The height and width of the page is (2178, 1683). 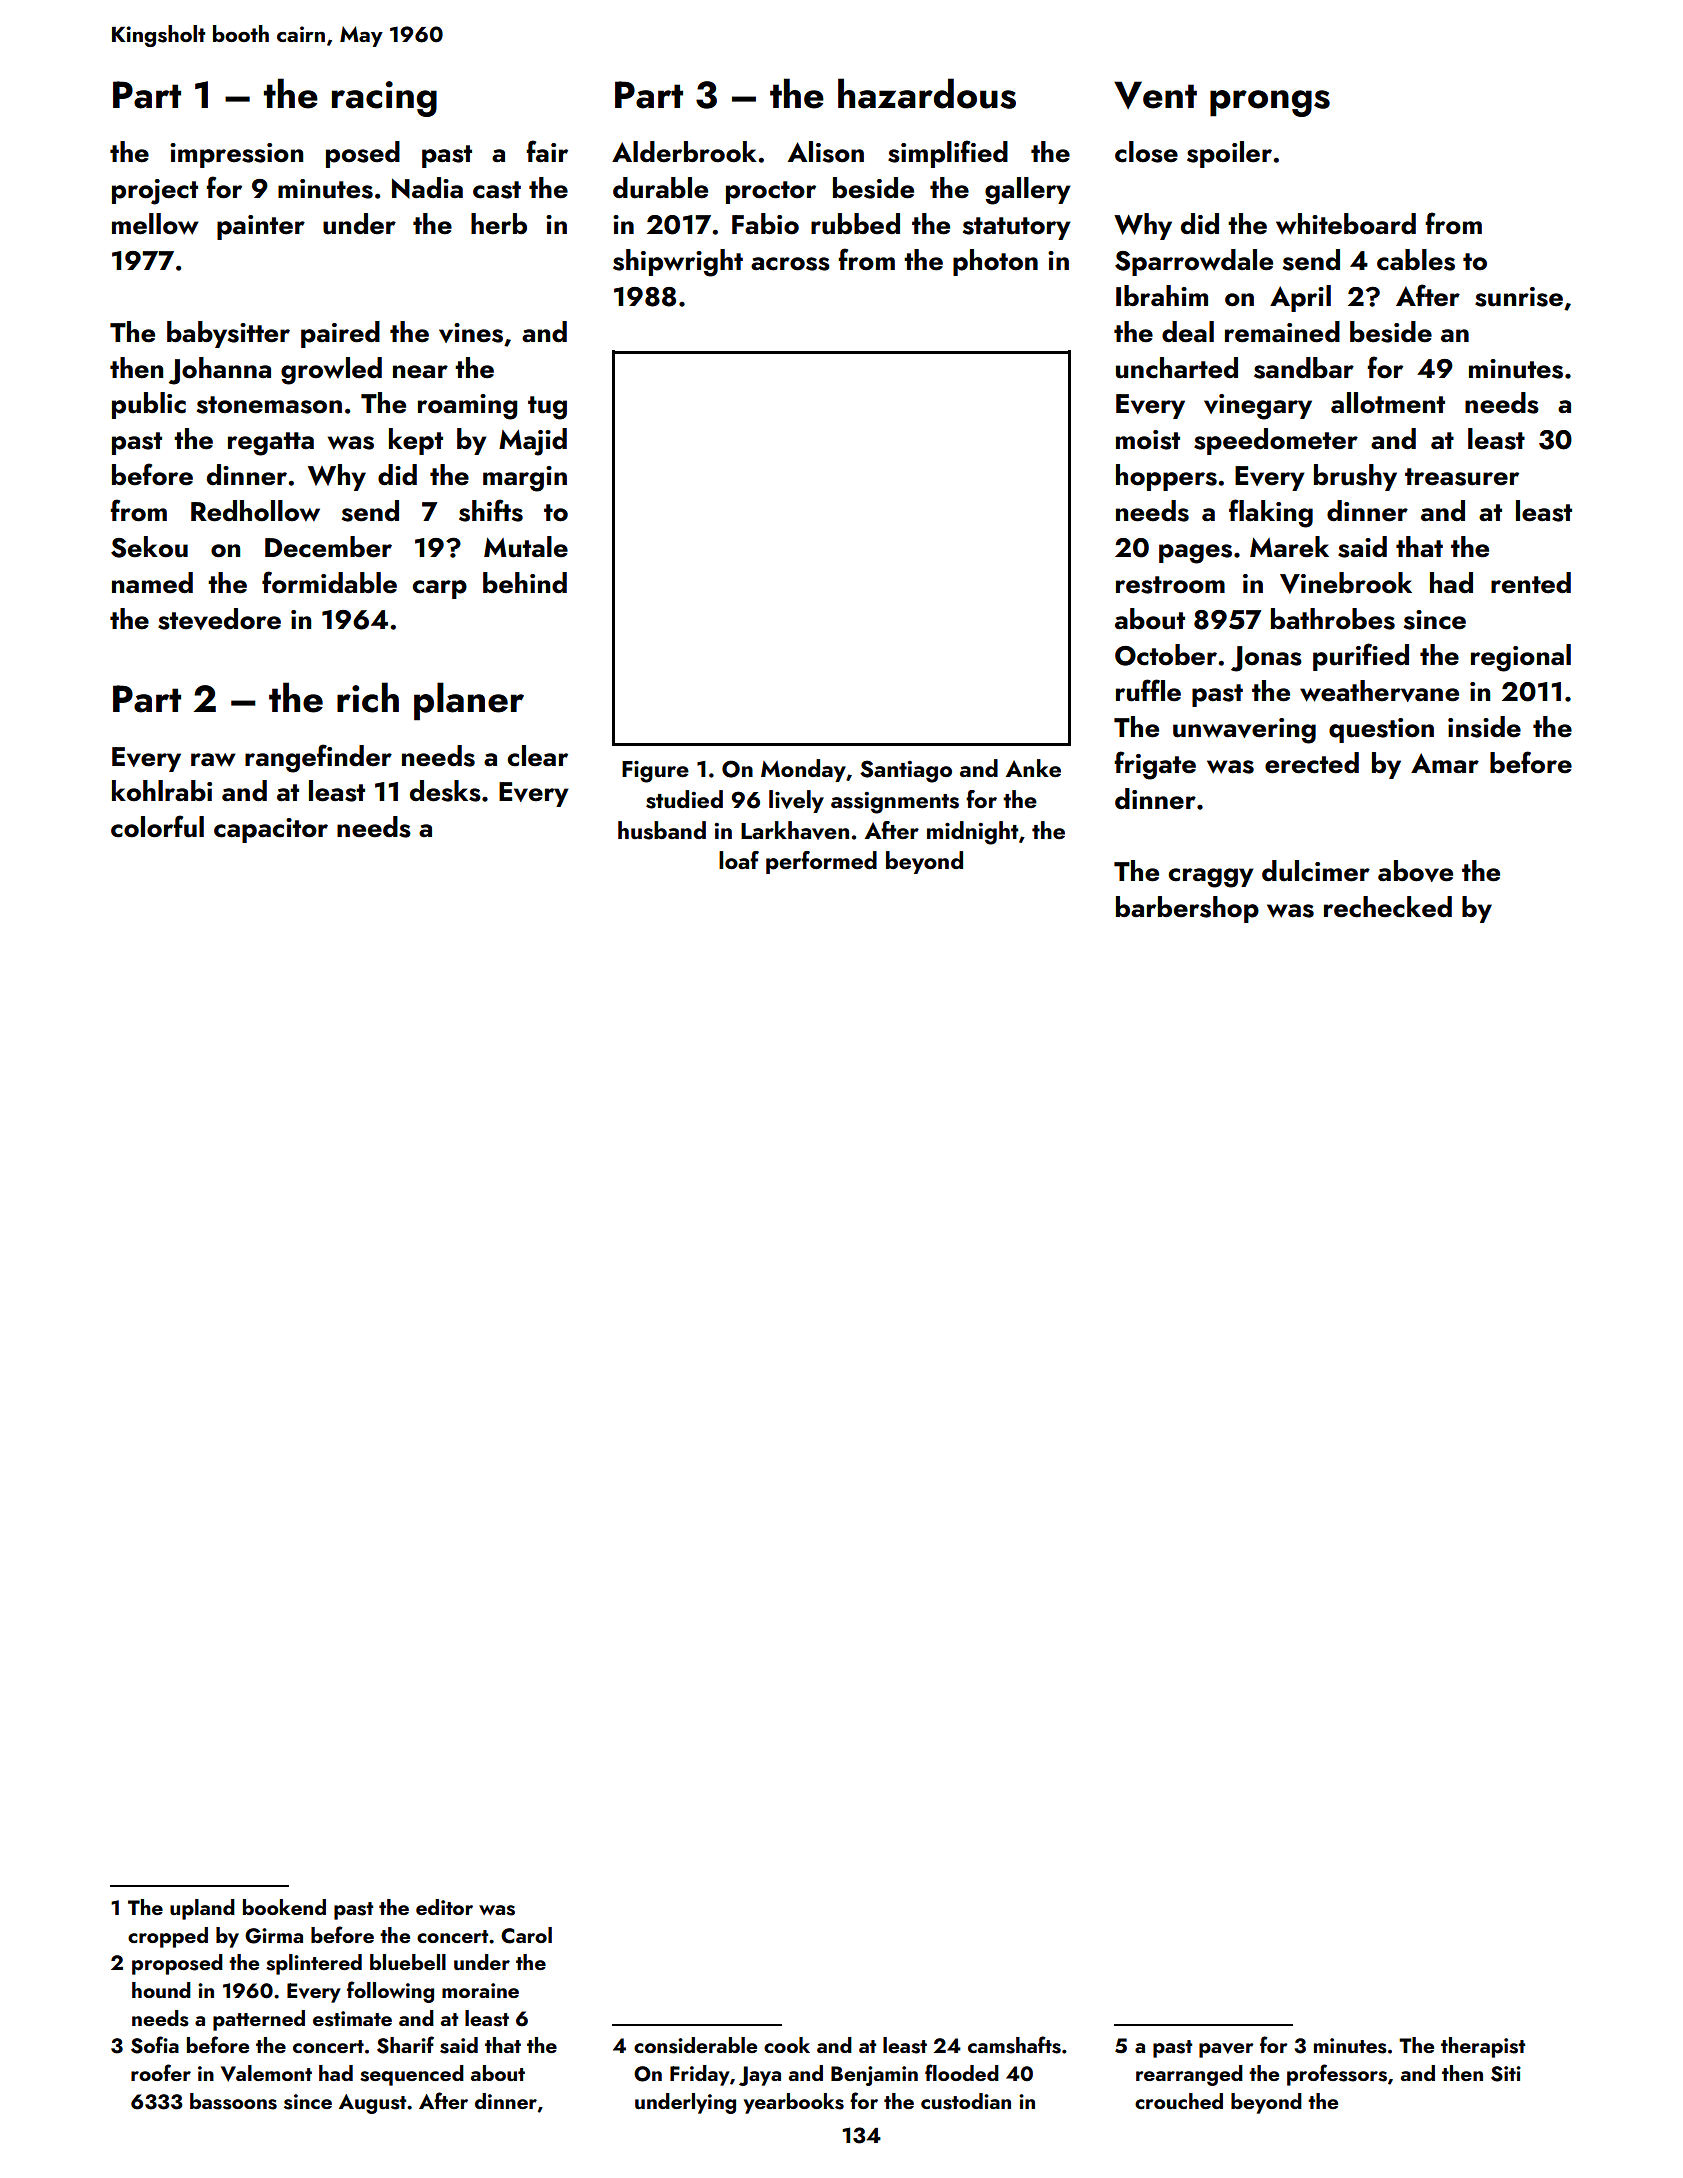 What do you see at coordinates (1033, 768) in the page?
I see `Anke` at bounding box center [1033, 768].
